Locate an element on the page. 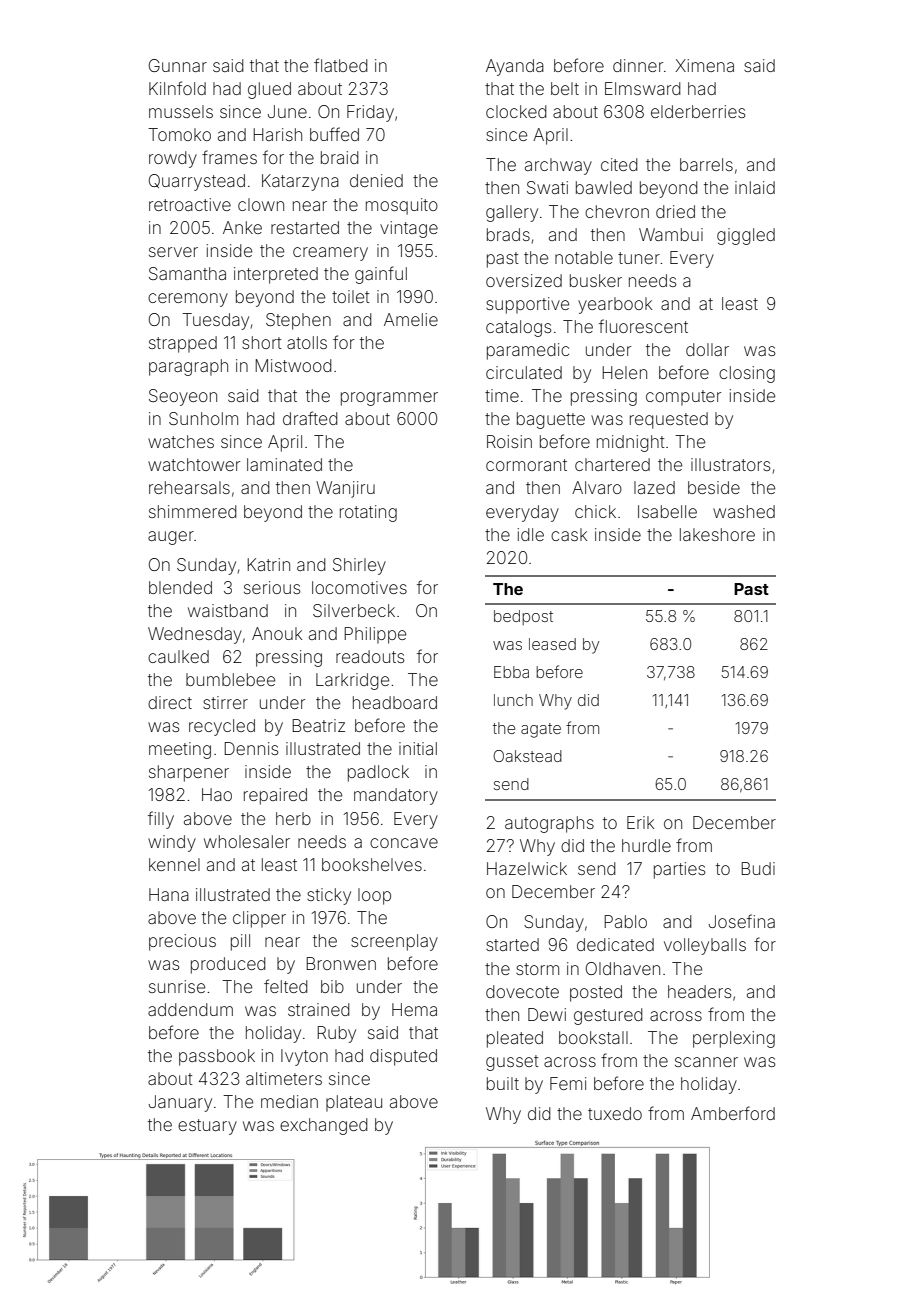 The width and height of the document is (924, 1311). storm is located at coordinates (537, 969).
